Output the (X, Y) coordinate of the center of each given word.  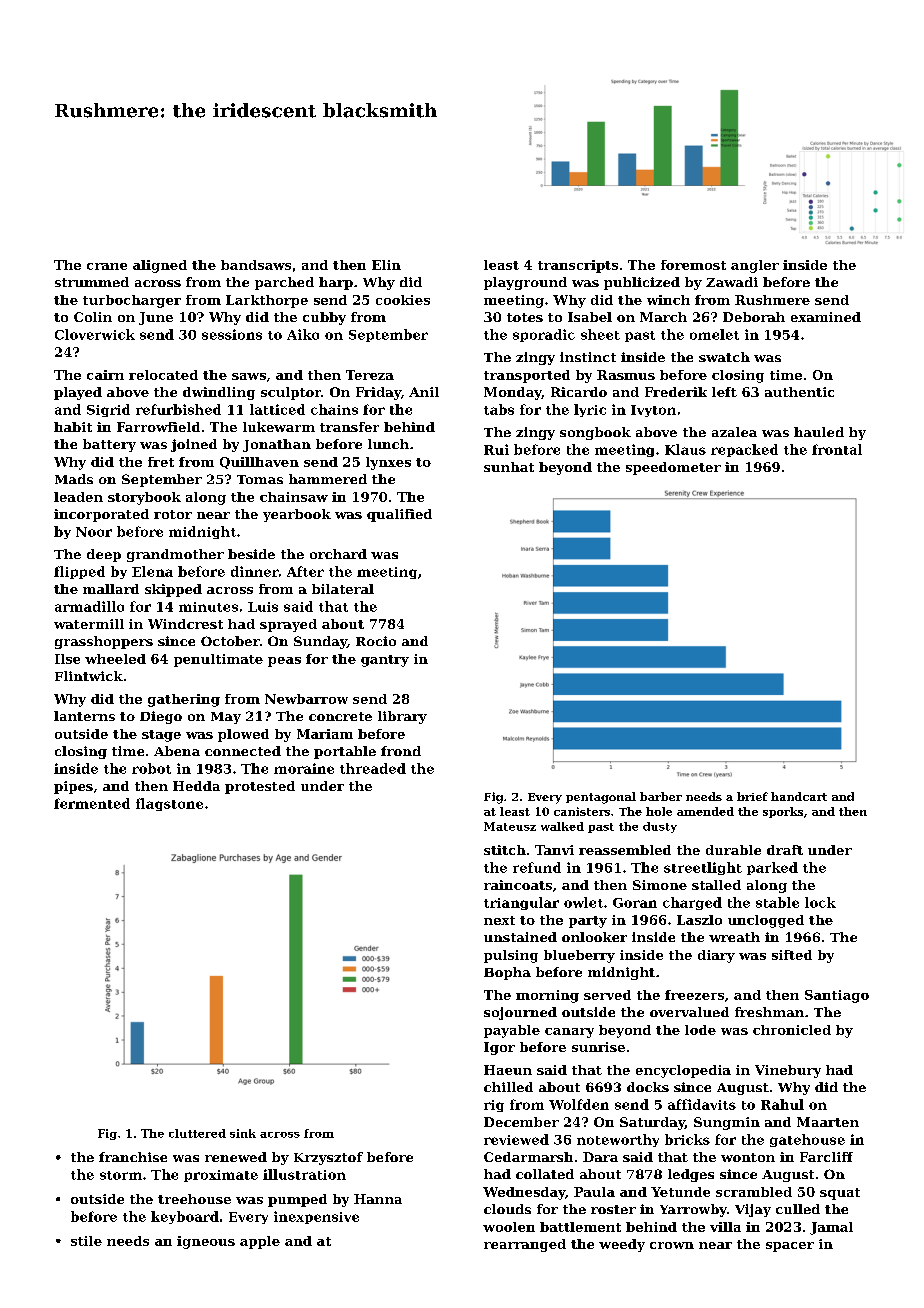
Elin (386, 265)
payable (512, 1031)
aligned (160, 266)
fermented (92, 803)
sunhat (509, 467)
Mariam (325, 734)
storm (121, 1175)
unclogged (766, 921)
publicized (642, 283)
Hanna (378, 1199)
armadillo (89, 606)
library (402, 717)
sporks (783, 812)
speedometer (673, 468)
